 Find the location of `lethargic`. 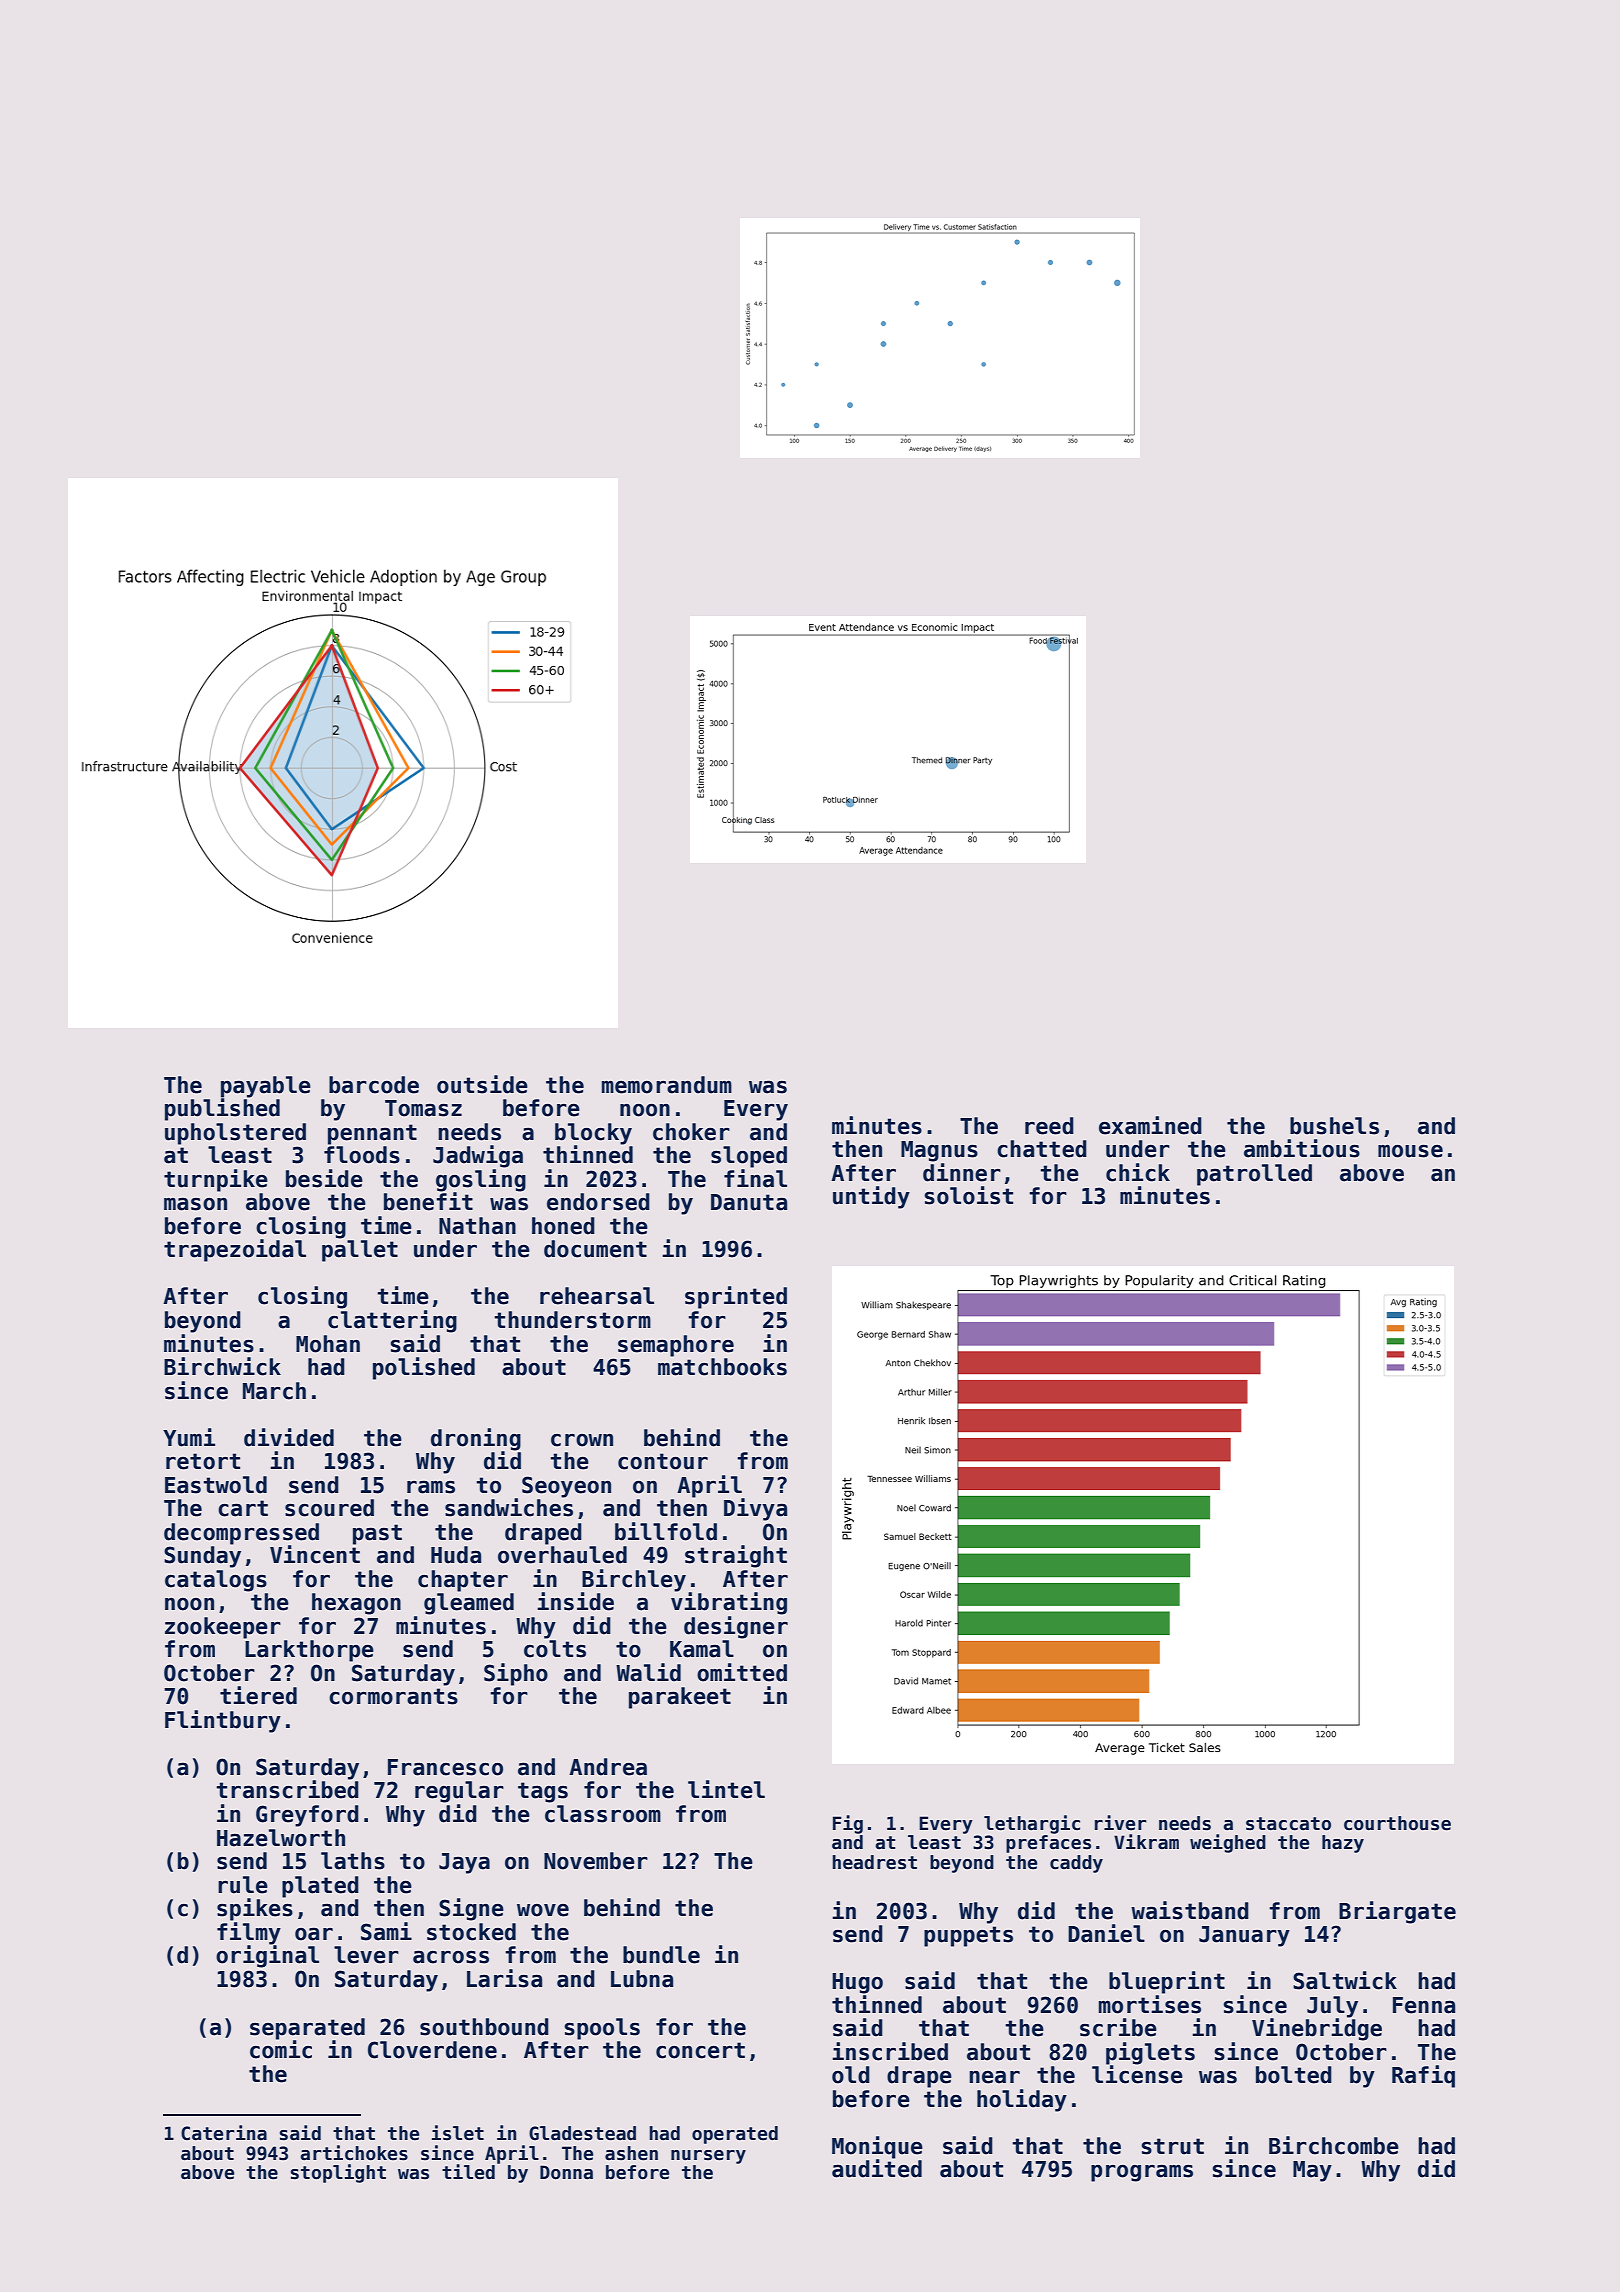

lethargic is located at coordinates (1032, 1824).
